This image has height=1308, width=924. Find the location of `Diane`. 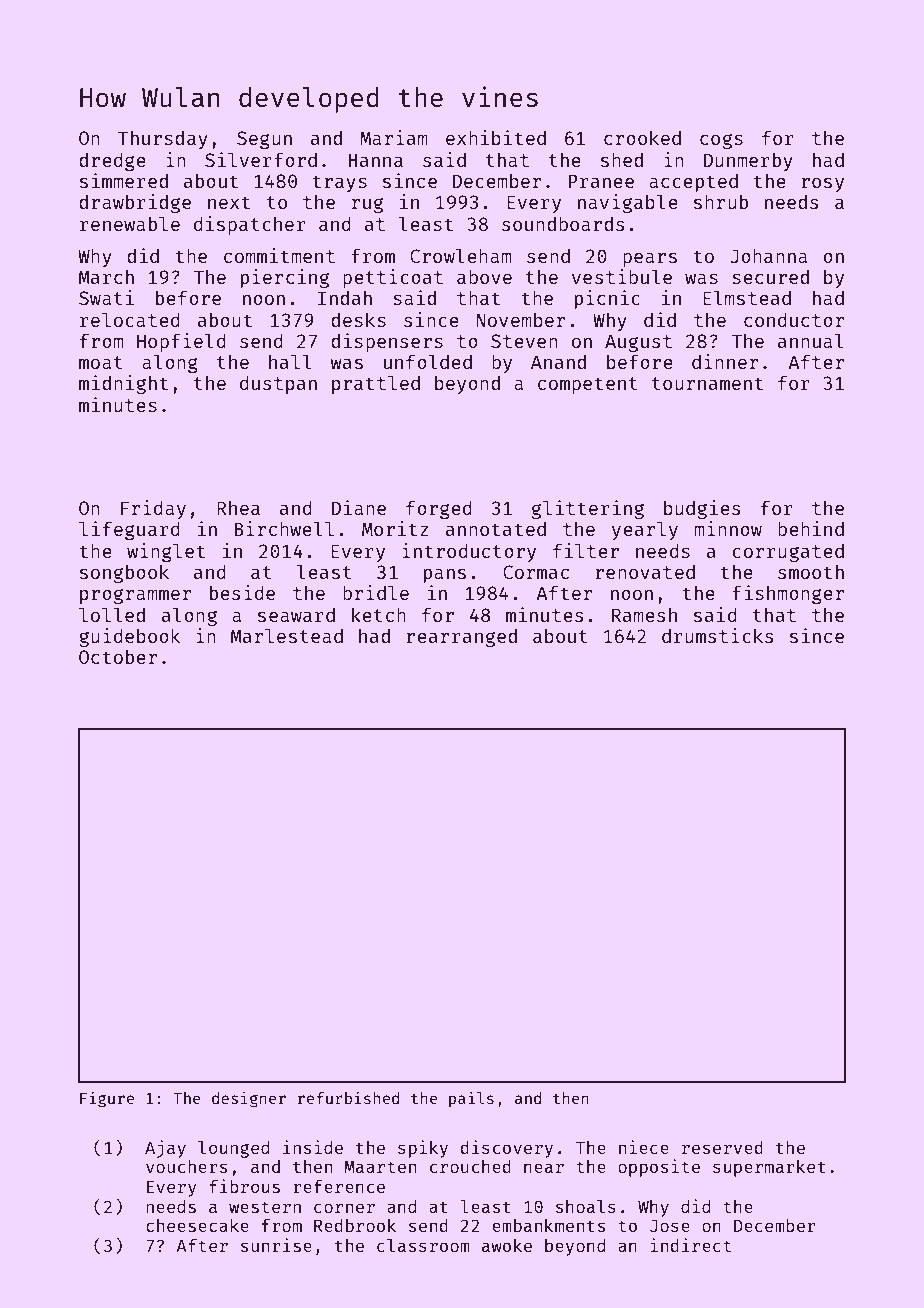

Diane is located at coordinates (359, 507).
